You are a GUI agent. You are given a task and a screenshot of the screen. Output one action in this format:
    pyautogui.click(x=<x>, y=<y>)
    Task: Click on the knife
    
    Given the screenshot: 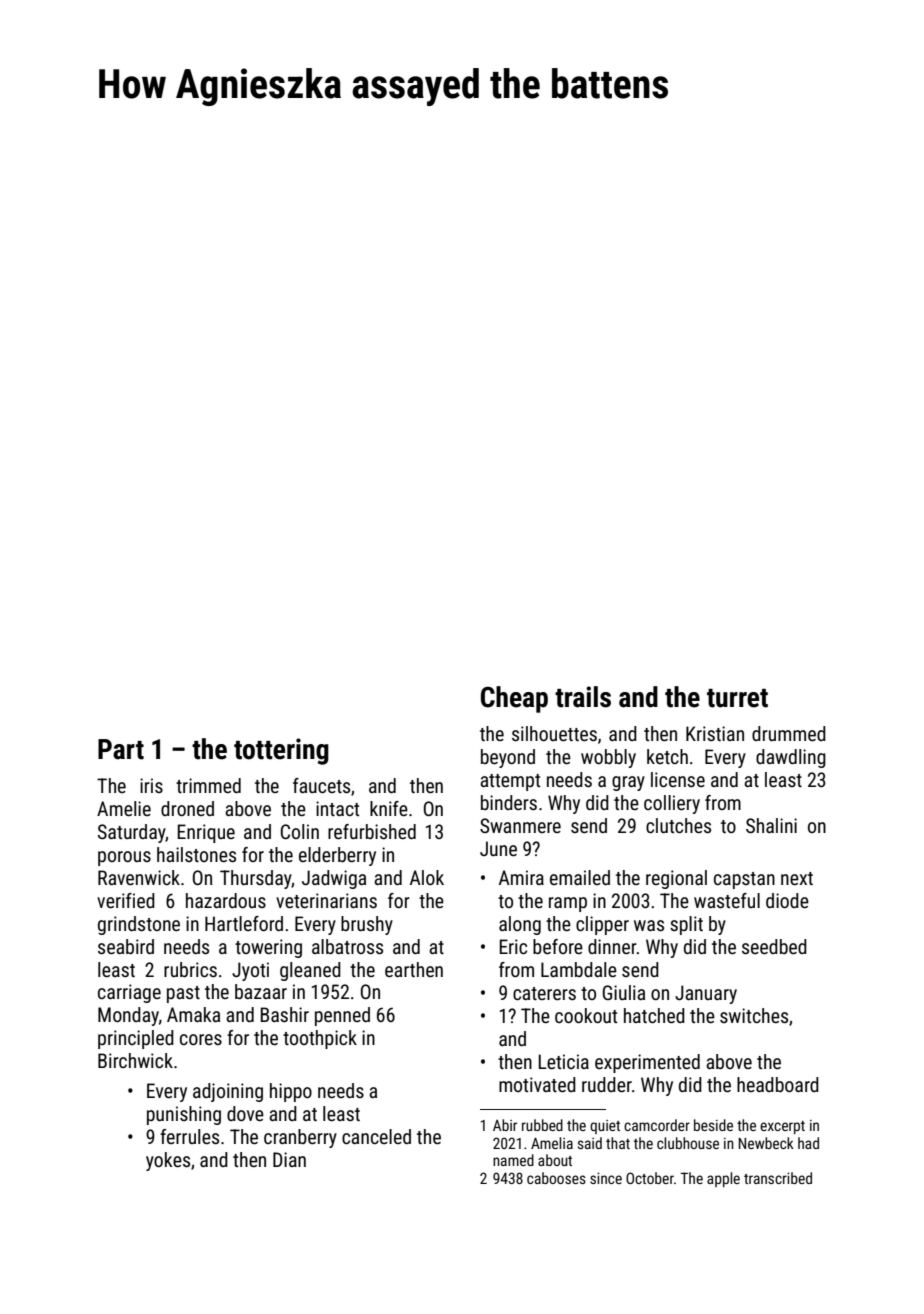 What is the action you would take?
    pyautogui.click(x=389, y=808)
